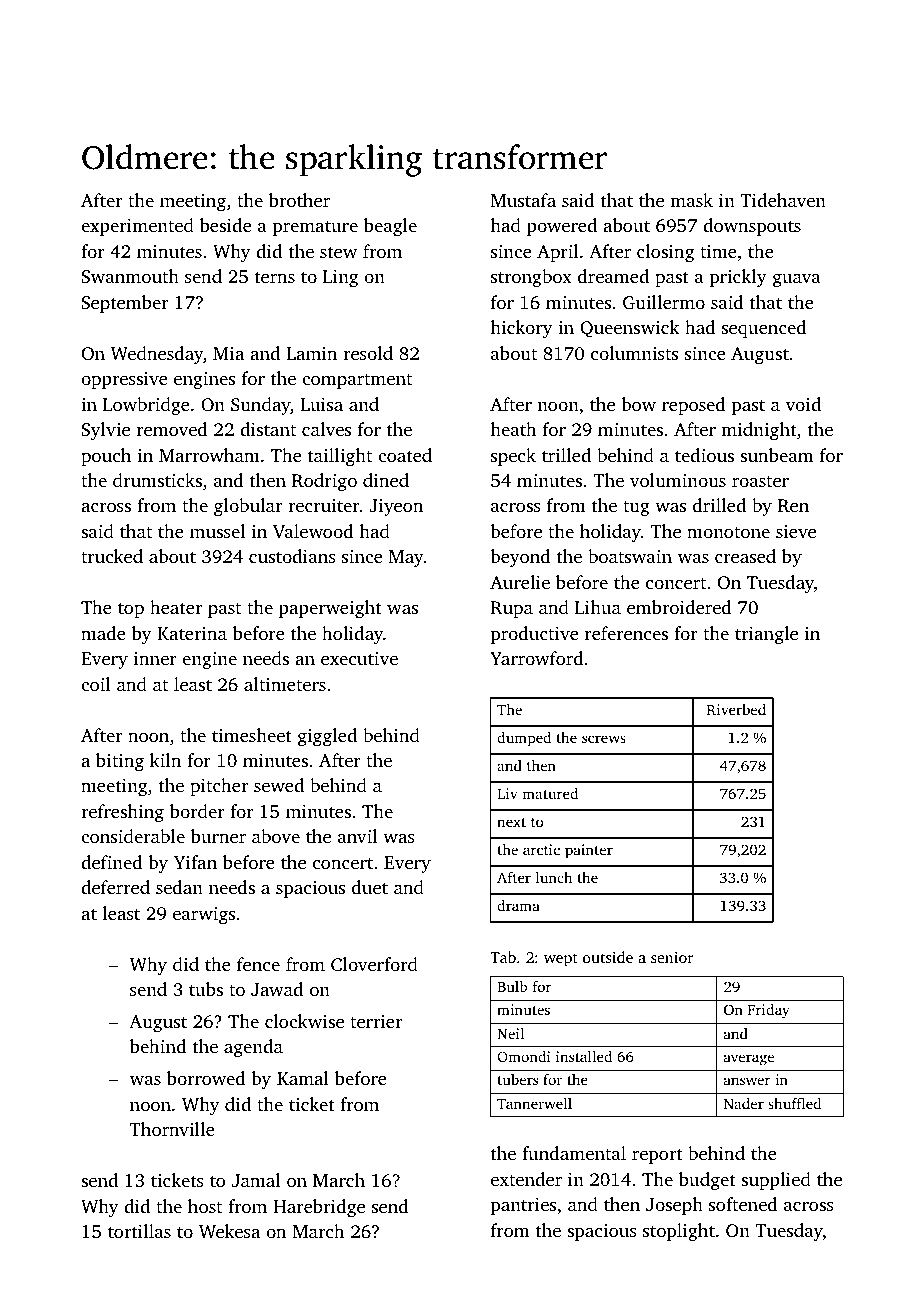  I want to click on powered, so click(562, 227).
